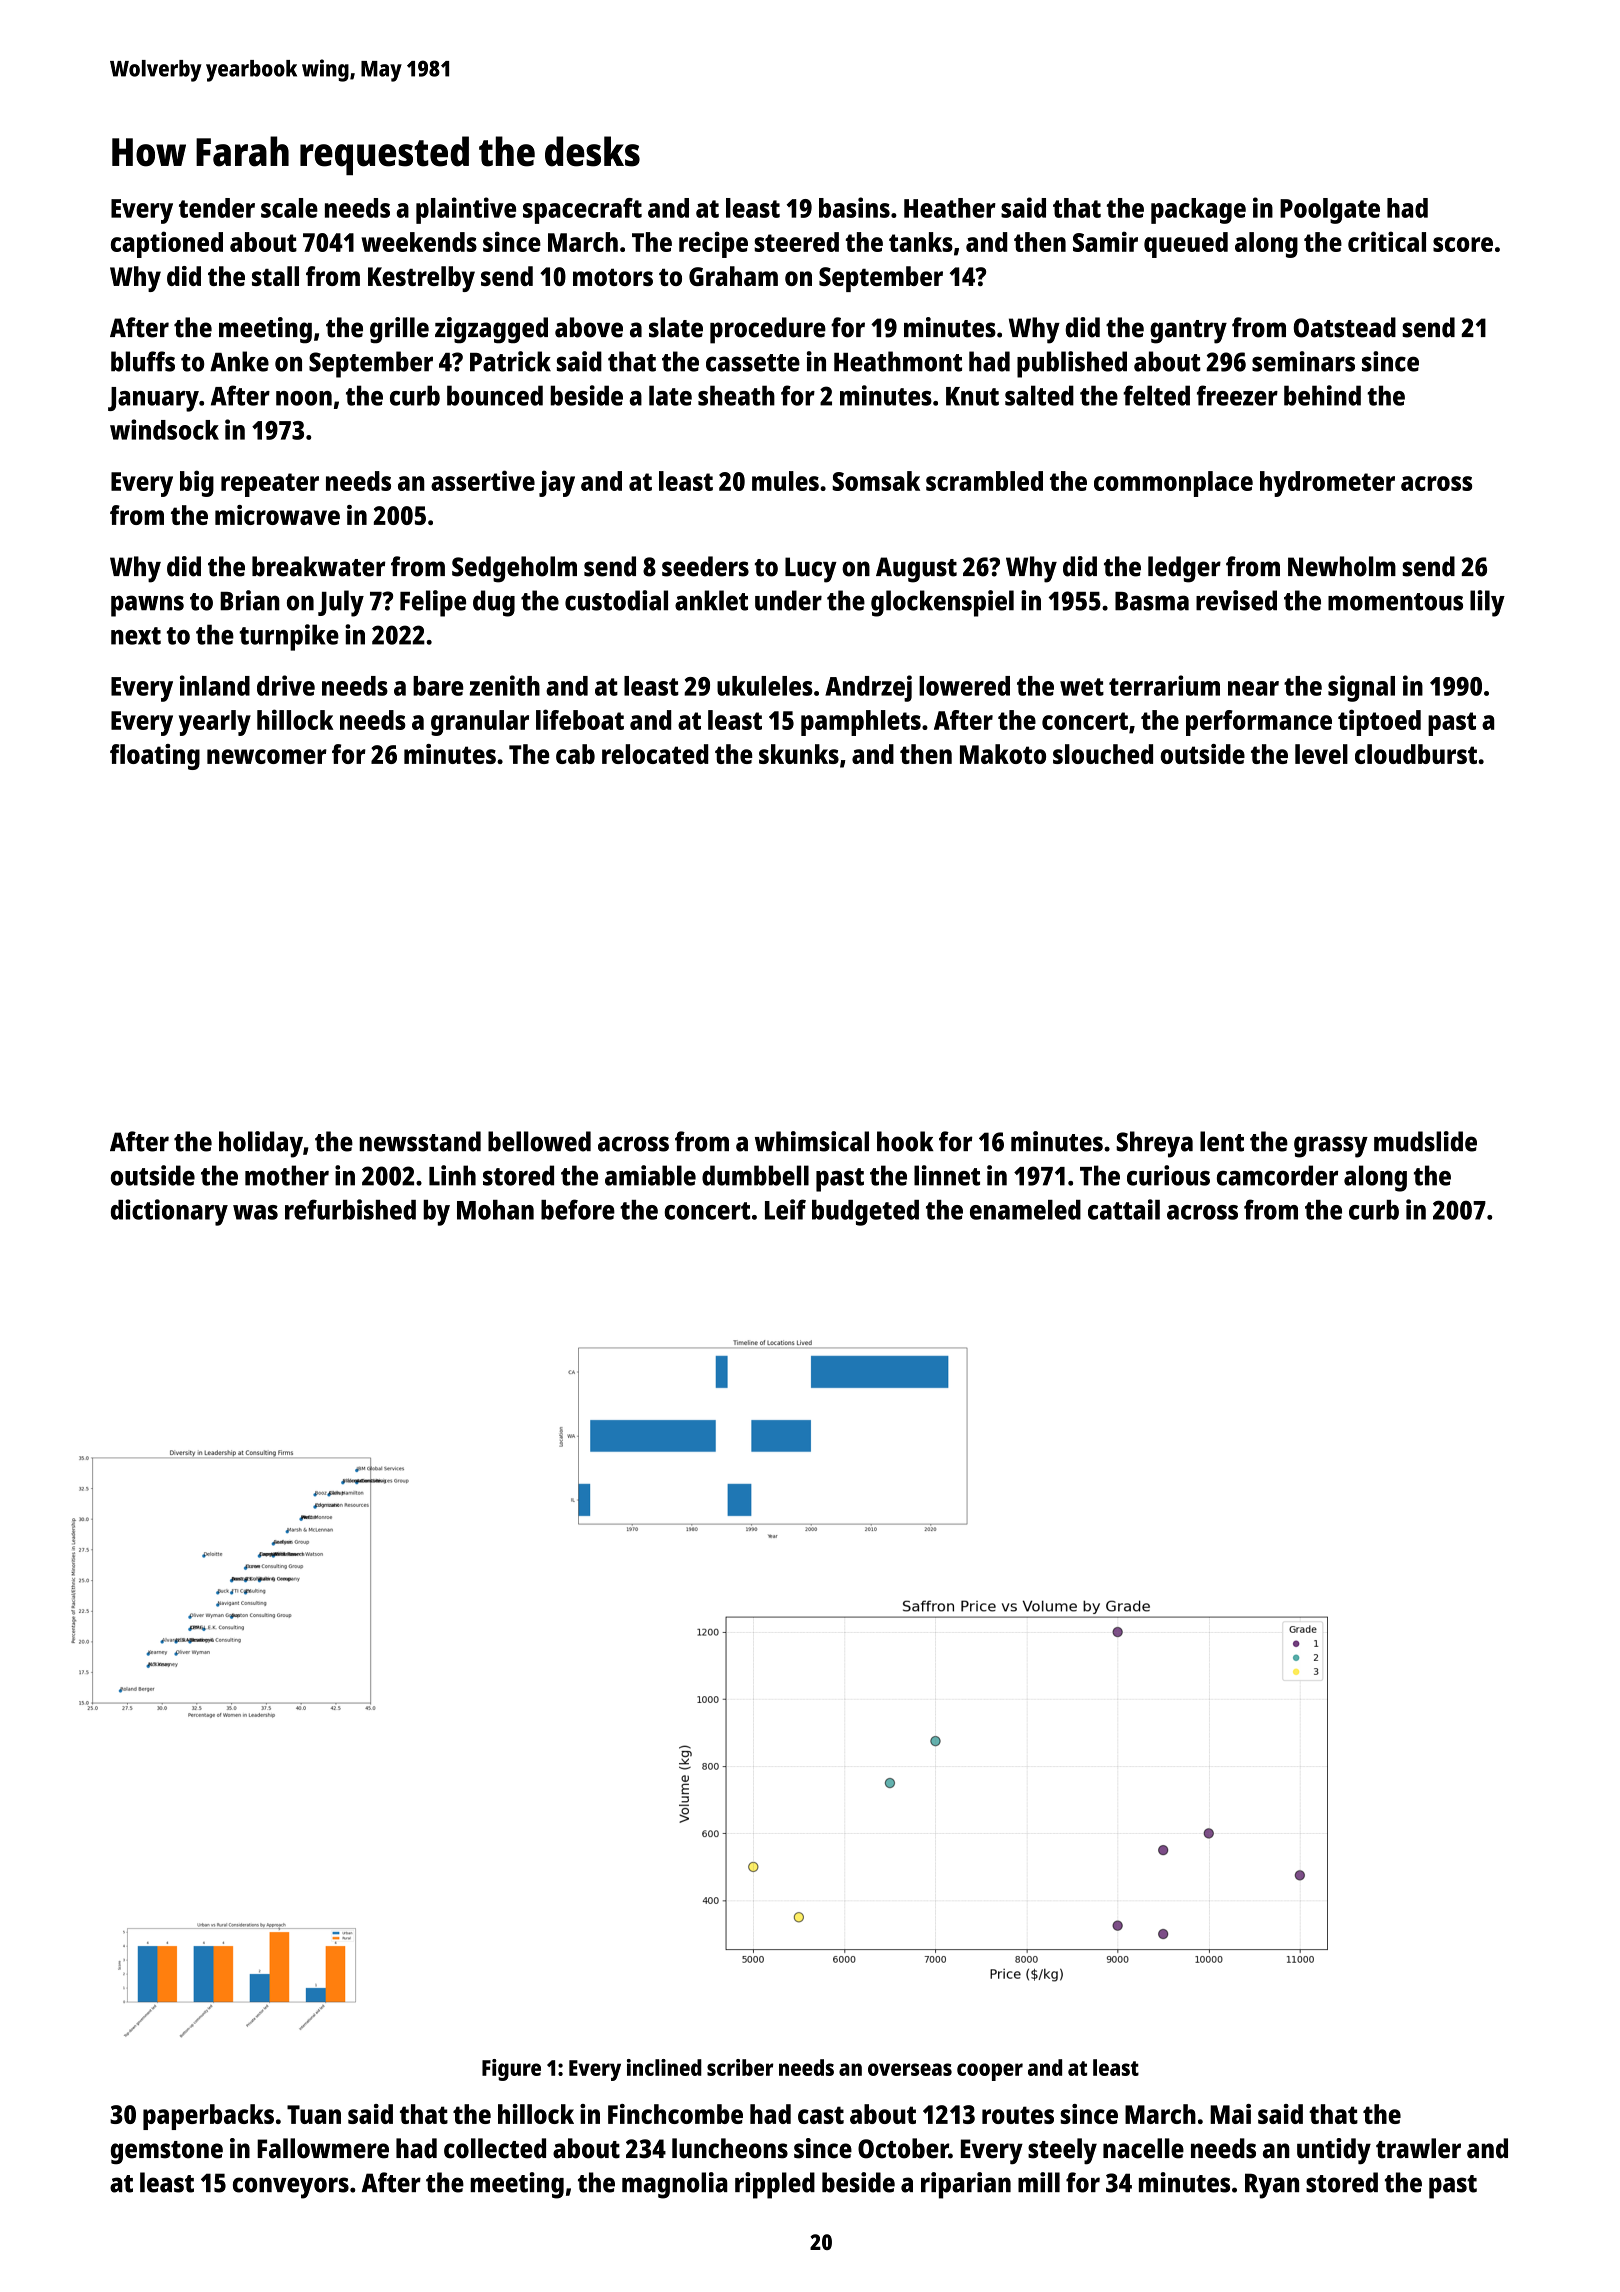 The image size is (1620, 2292). I want to click on Shreya, so click(1154, 1144).
